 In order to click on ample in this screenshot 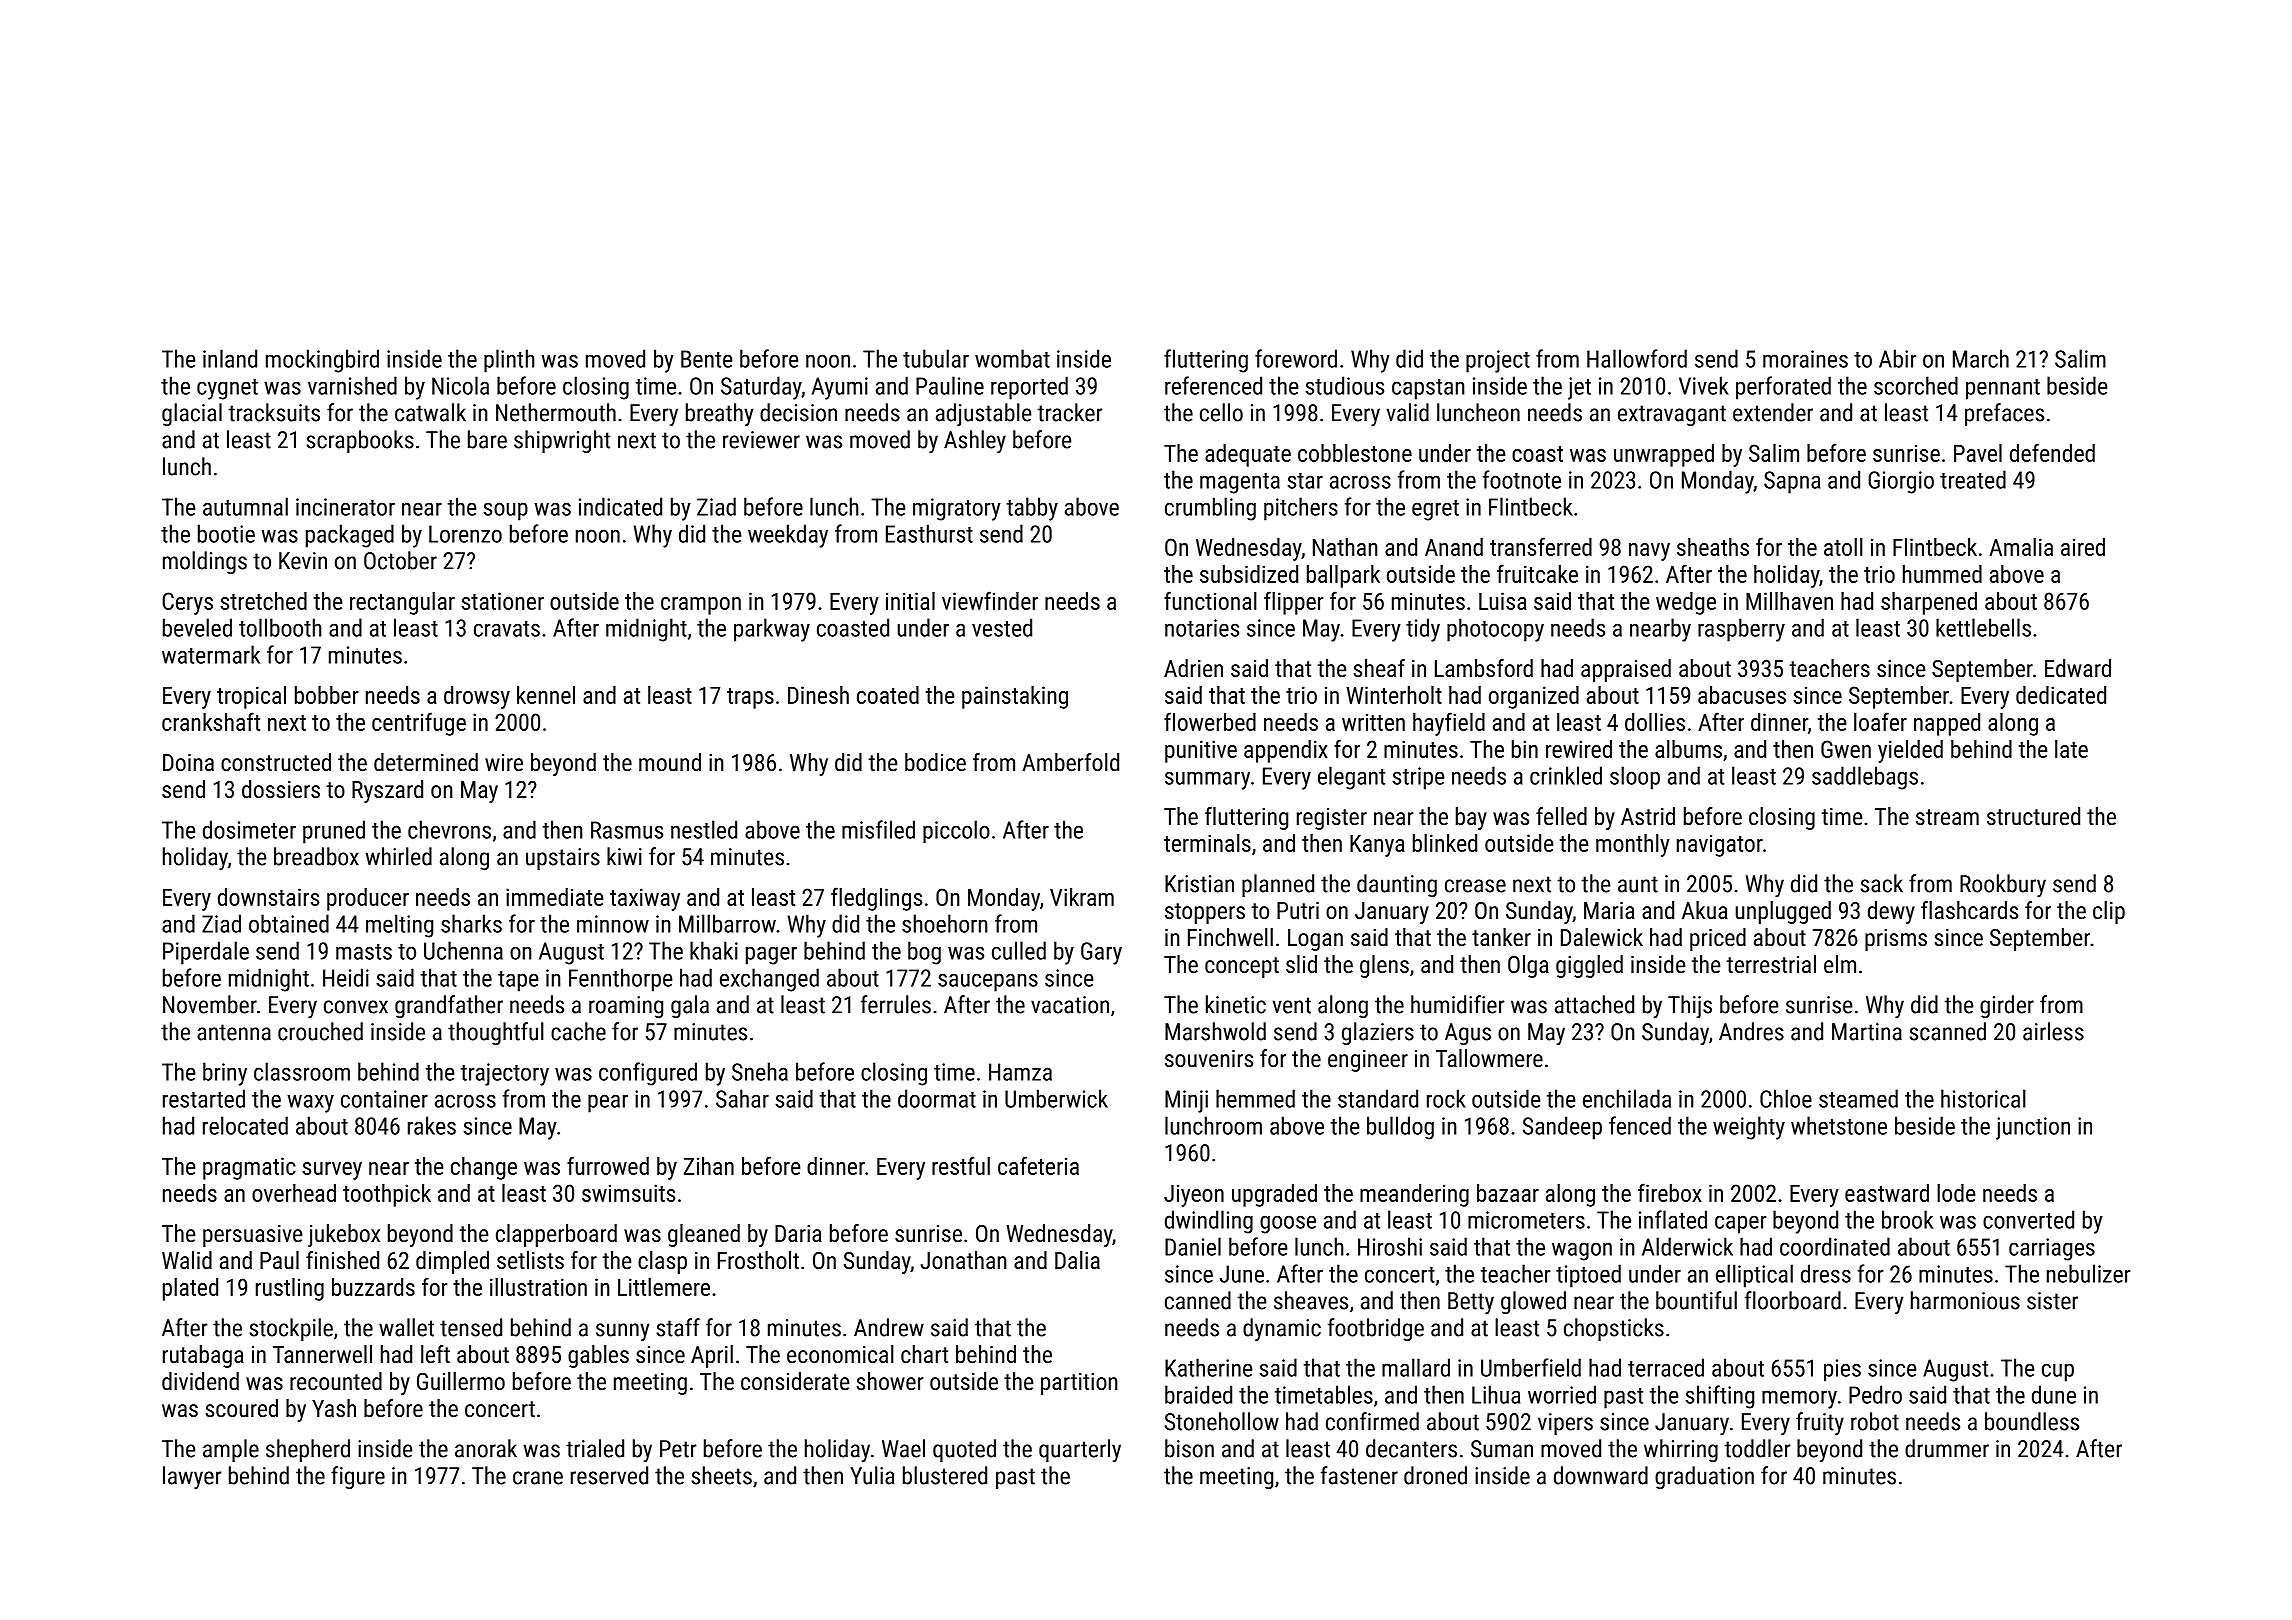, I will do `click(231, 1450)`.
